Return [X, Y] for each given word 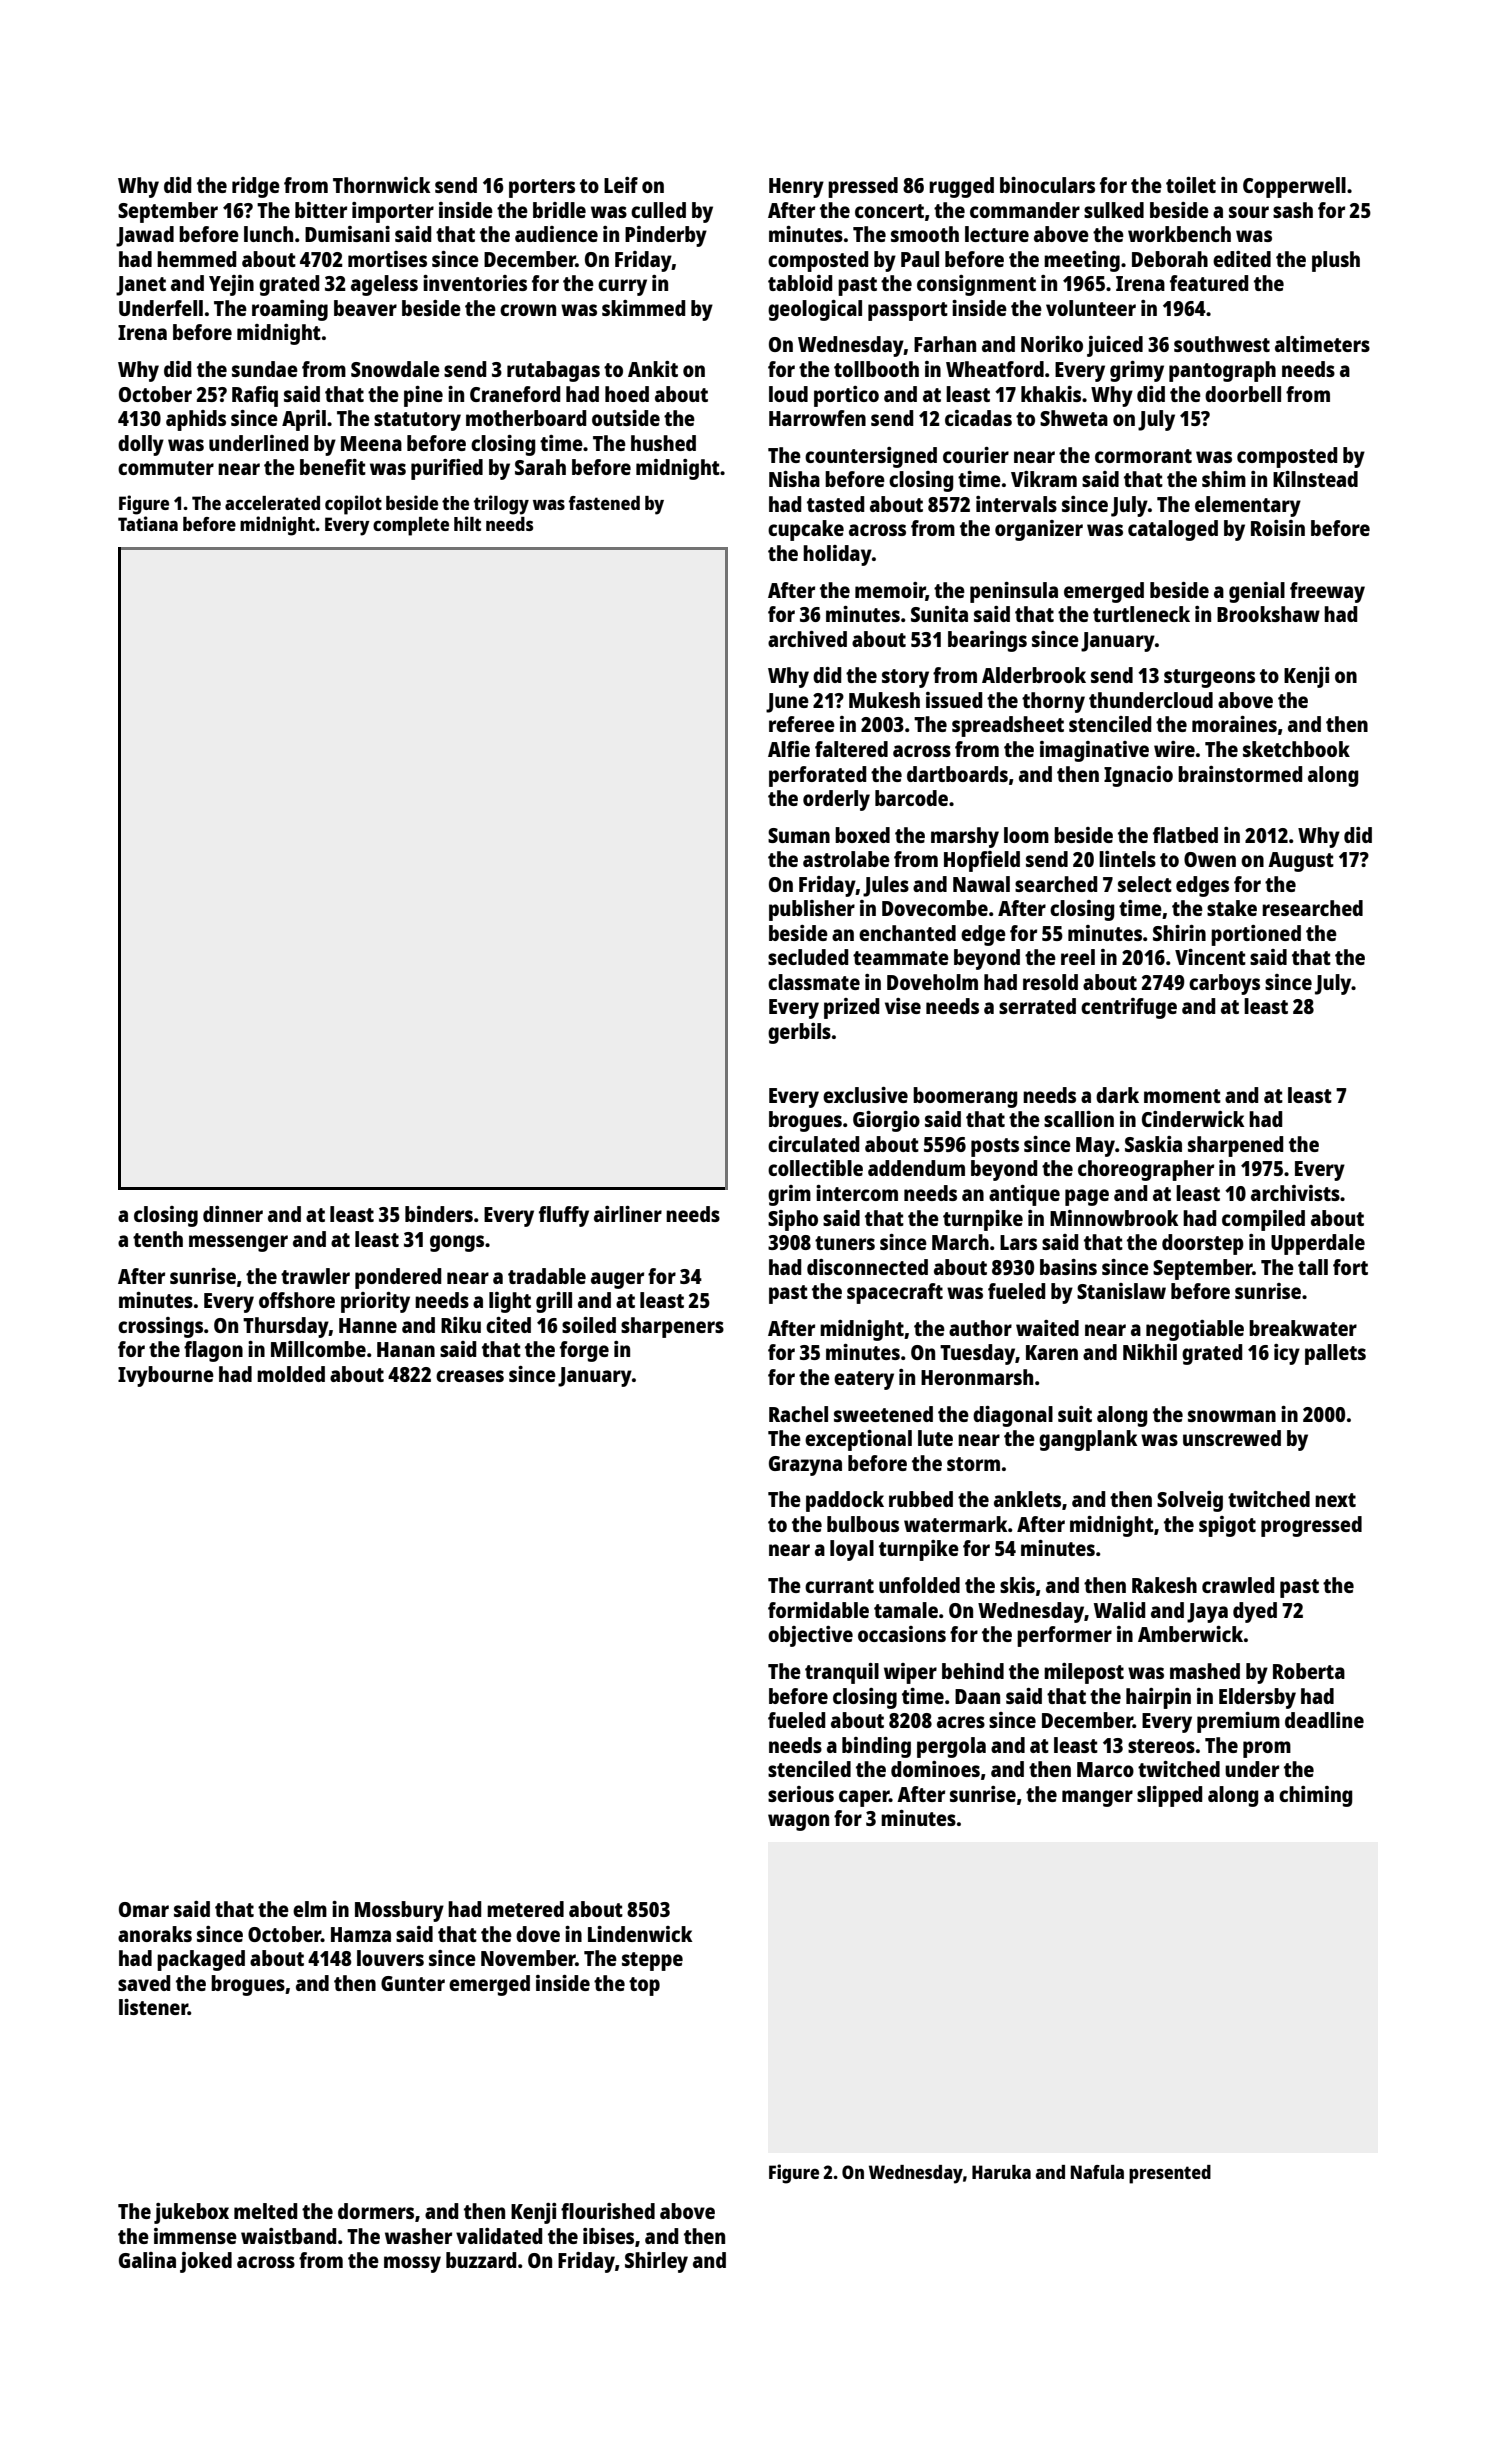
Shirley [656, 2262]
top [644, 1986]
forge [584, 1351]
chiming [1316, 1796]
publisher [812, 910]
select [1145, 884]
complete [411, 526]
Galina [147, 2260]
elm [310, 1909]
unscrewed [1232, 1438]
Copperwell [1294, 187]
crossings [160, 1327]
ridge [256, 187]
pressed [863, 187]
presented [1170, 2174]
